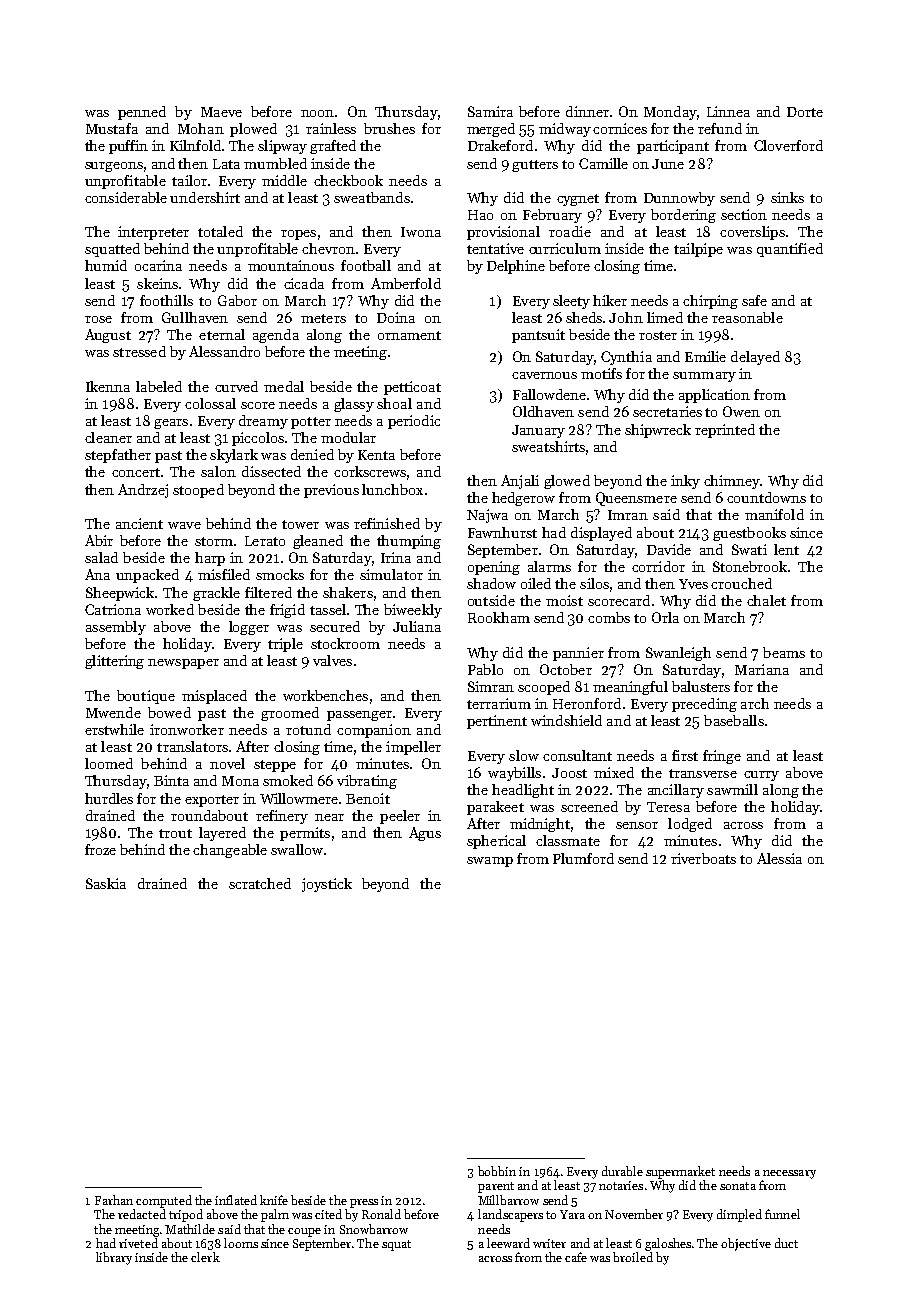 This image has width=908, height=1316. What do you see at coordinates (126, 197) in the image?
I see `considerable` at bounding box center [126, 197].
